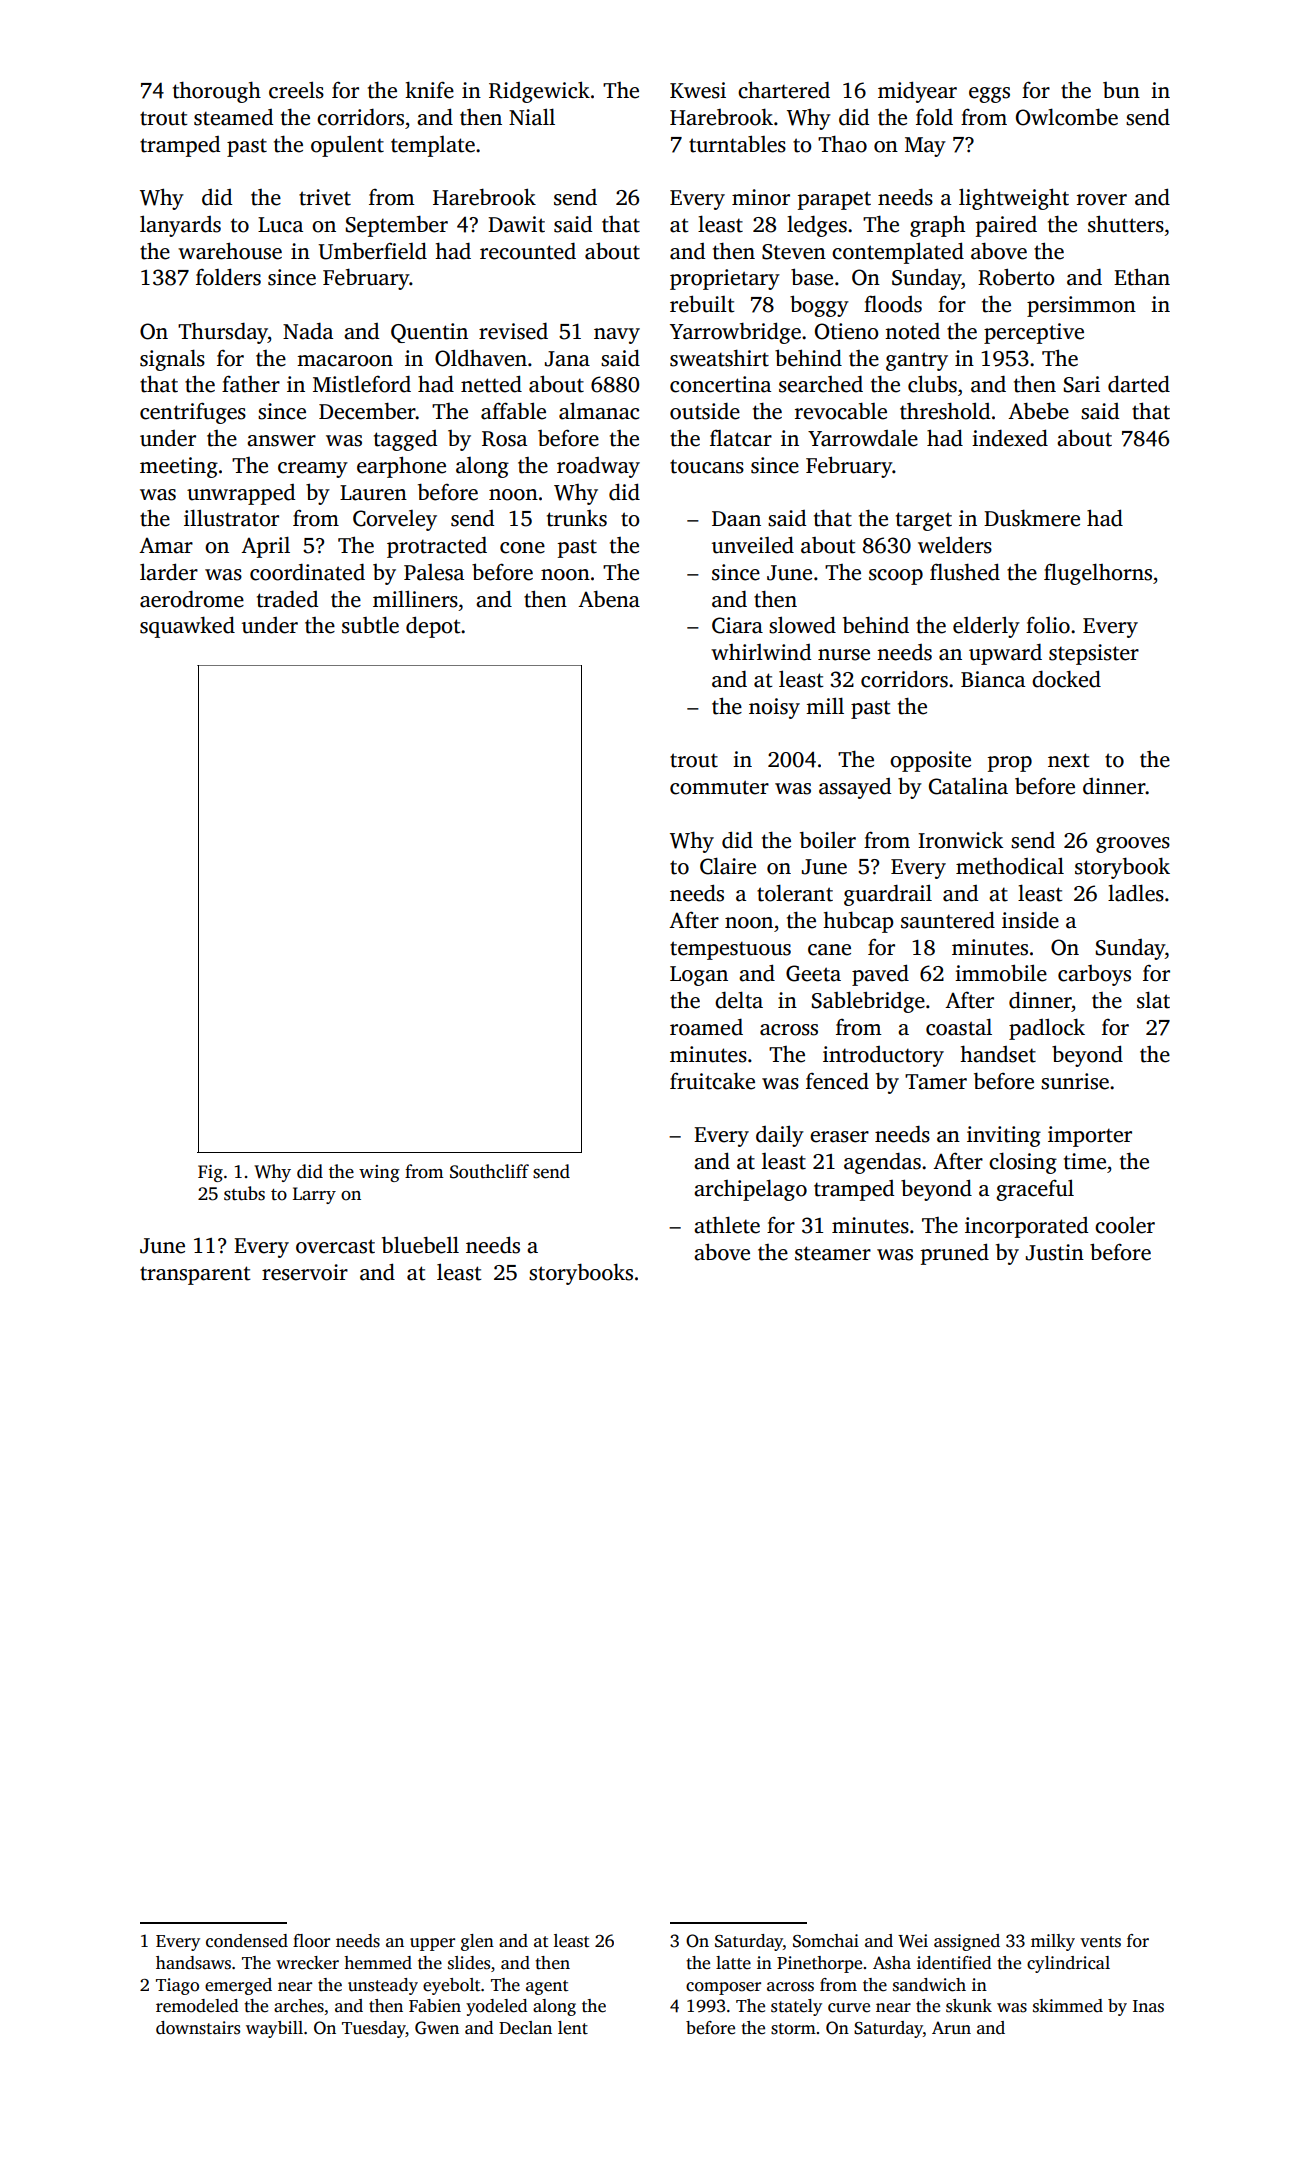  What do you see at coordinates (951, 2027) in the screenshot?
I see `Arun` at bounding box center [951, 2027].
